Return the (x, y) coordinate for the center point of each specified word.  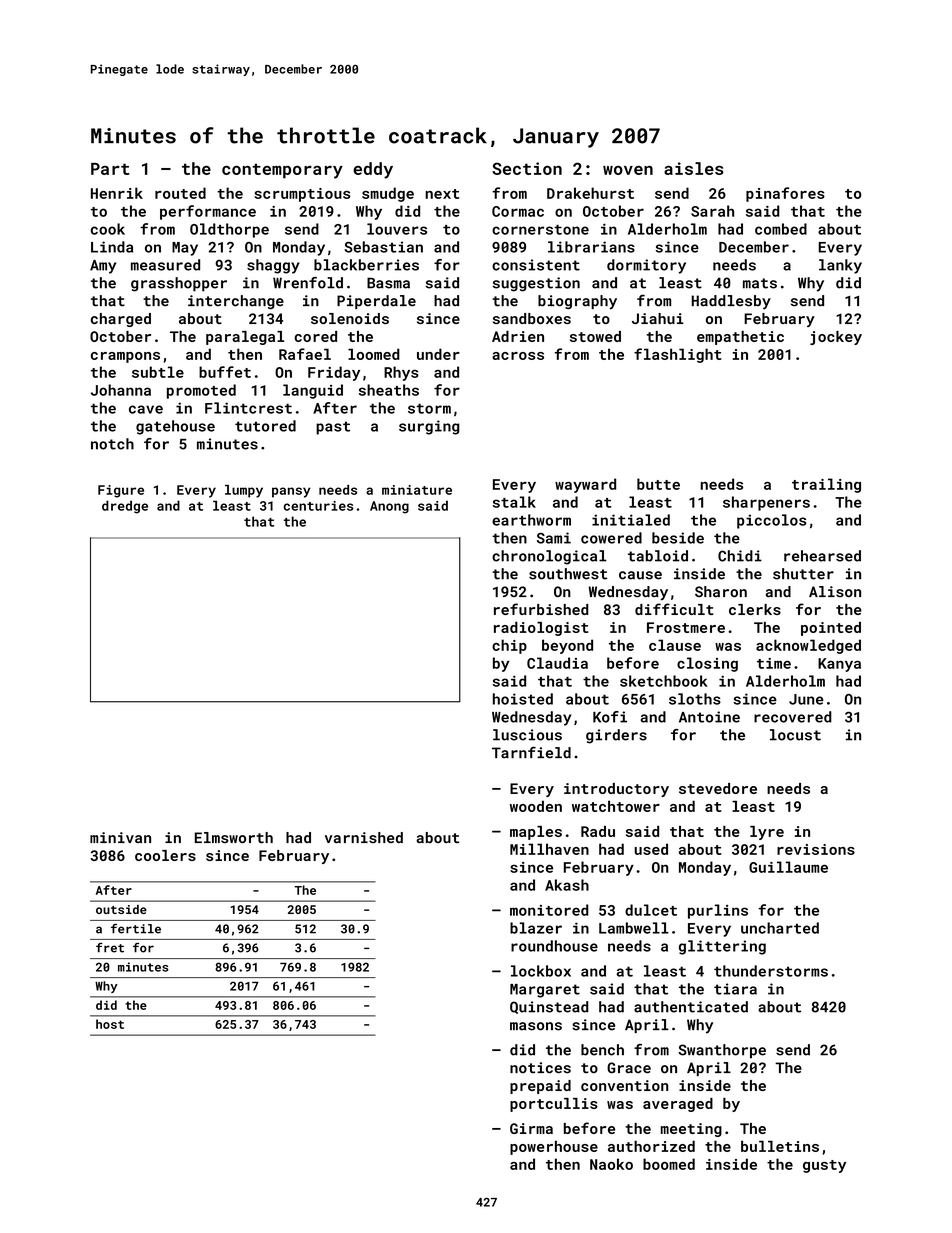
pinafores (785, 194)
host (110, 1024)
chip (509, 646)
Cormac (518, 211)
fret (110, 948)
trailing (826, 485)
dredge (125, 507)
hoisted (523, 699)
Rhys (401, 373)
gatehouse (175, 427)
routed (180, 193)
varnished (364, 837)
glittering (722, 947)
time (774, 663)
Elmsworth (234, 837)
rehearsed (822, 556)
